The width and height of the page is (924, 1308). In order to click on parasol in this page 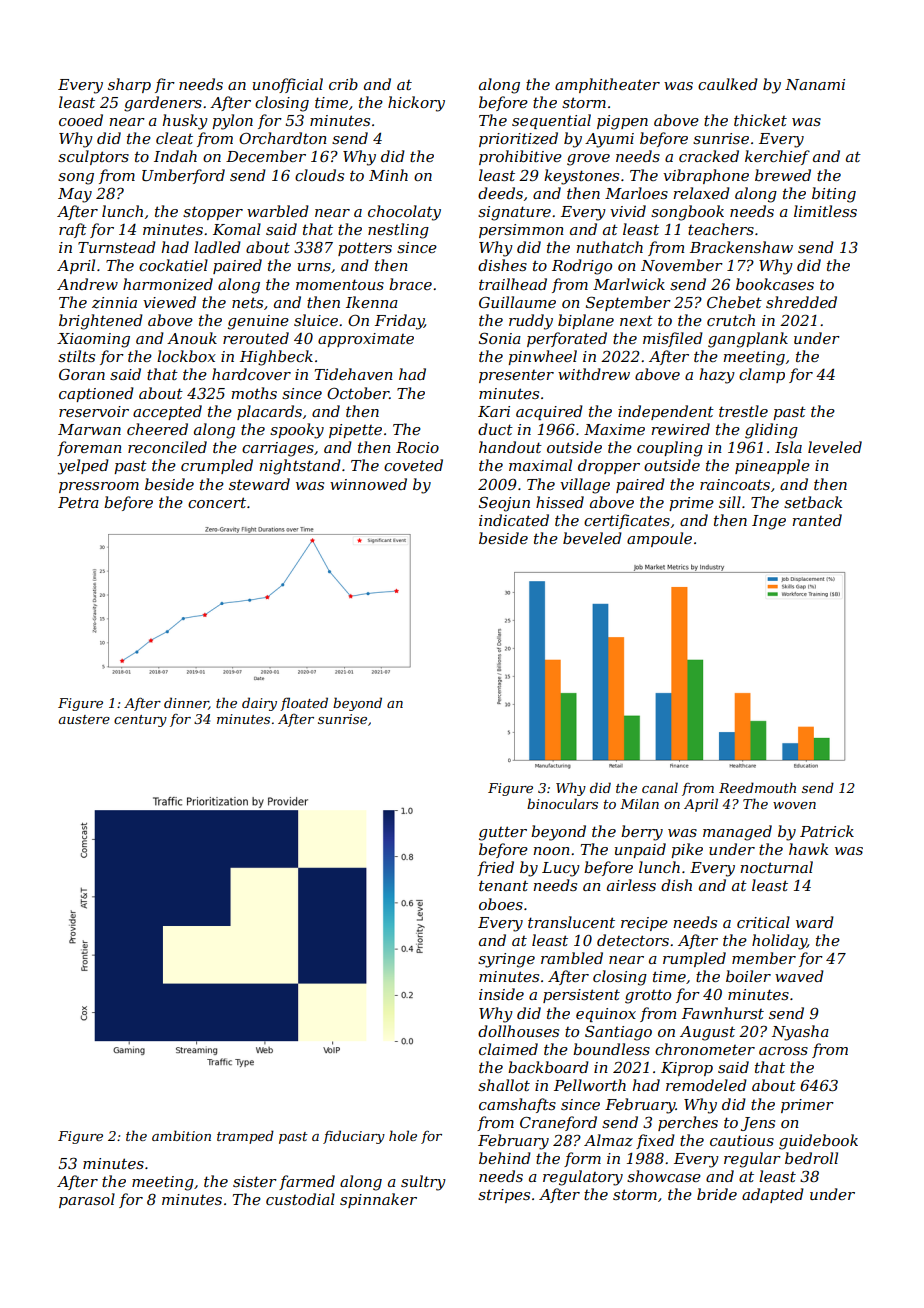, I will do `click(87, 1200)`.
